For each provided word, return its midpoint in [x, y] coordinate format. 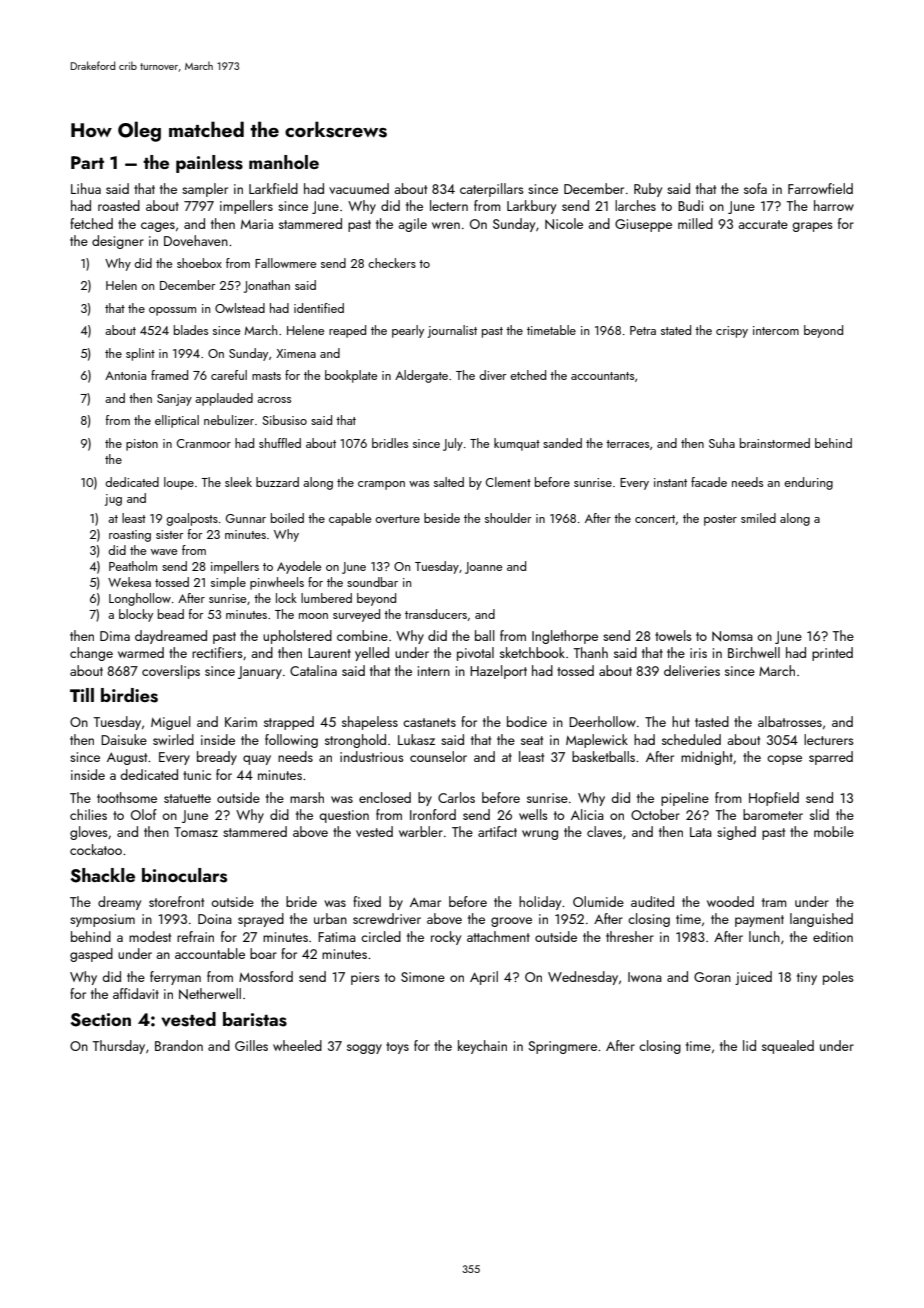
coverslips [171, 672]
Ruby [648, 190]
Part [87, 162]
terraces [627, 444]
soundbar [372, 582]
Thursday [119, 1047]
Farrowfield [820, 188]
